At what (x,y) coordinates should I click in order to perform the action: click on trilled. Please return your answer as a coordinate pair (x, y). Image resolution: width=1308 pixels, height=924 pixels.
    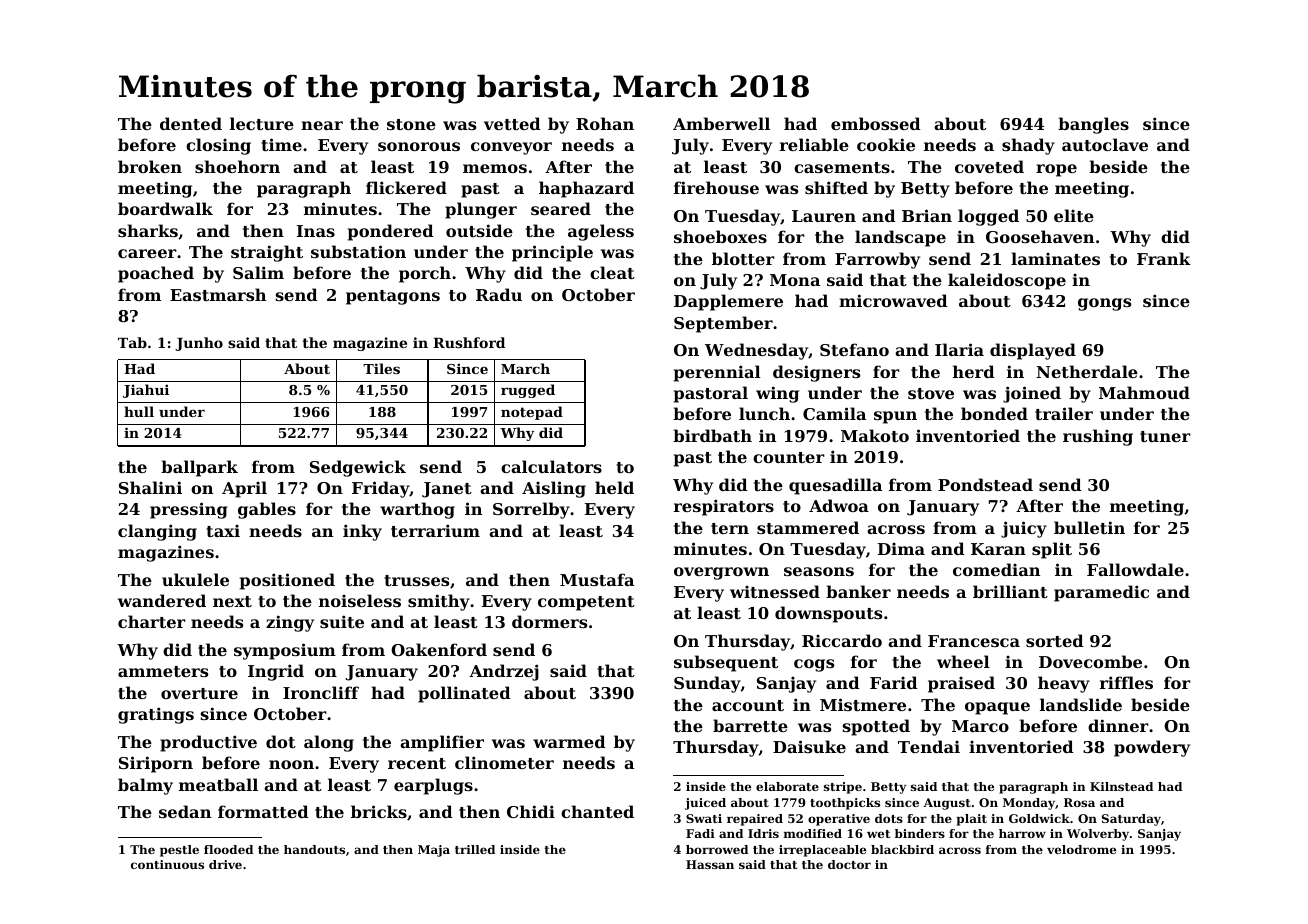
    Looking at the image, I should click on (475, 849).
